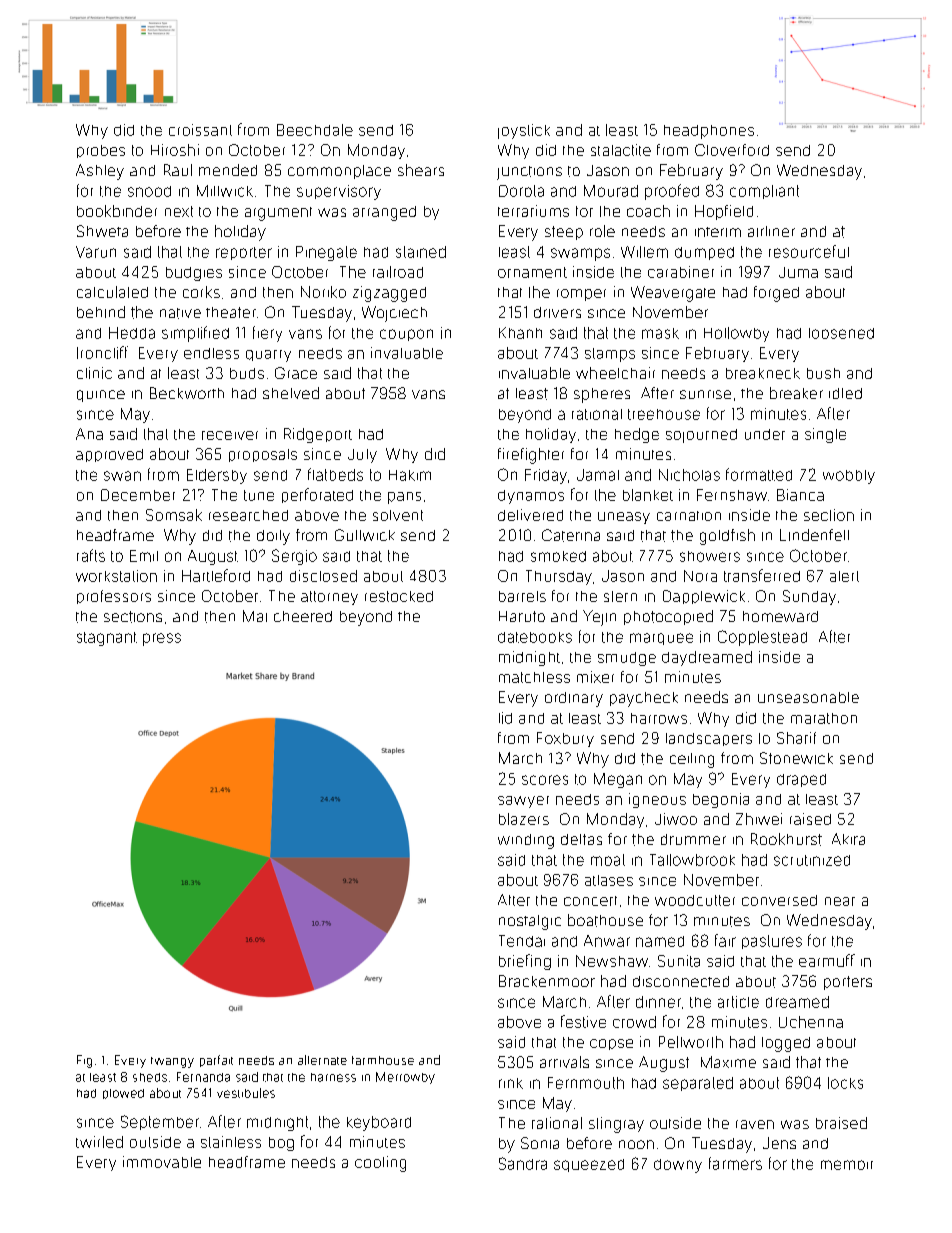 This page has width=952, height=1233. I want to click on twangy, so click(172, 1062).
